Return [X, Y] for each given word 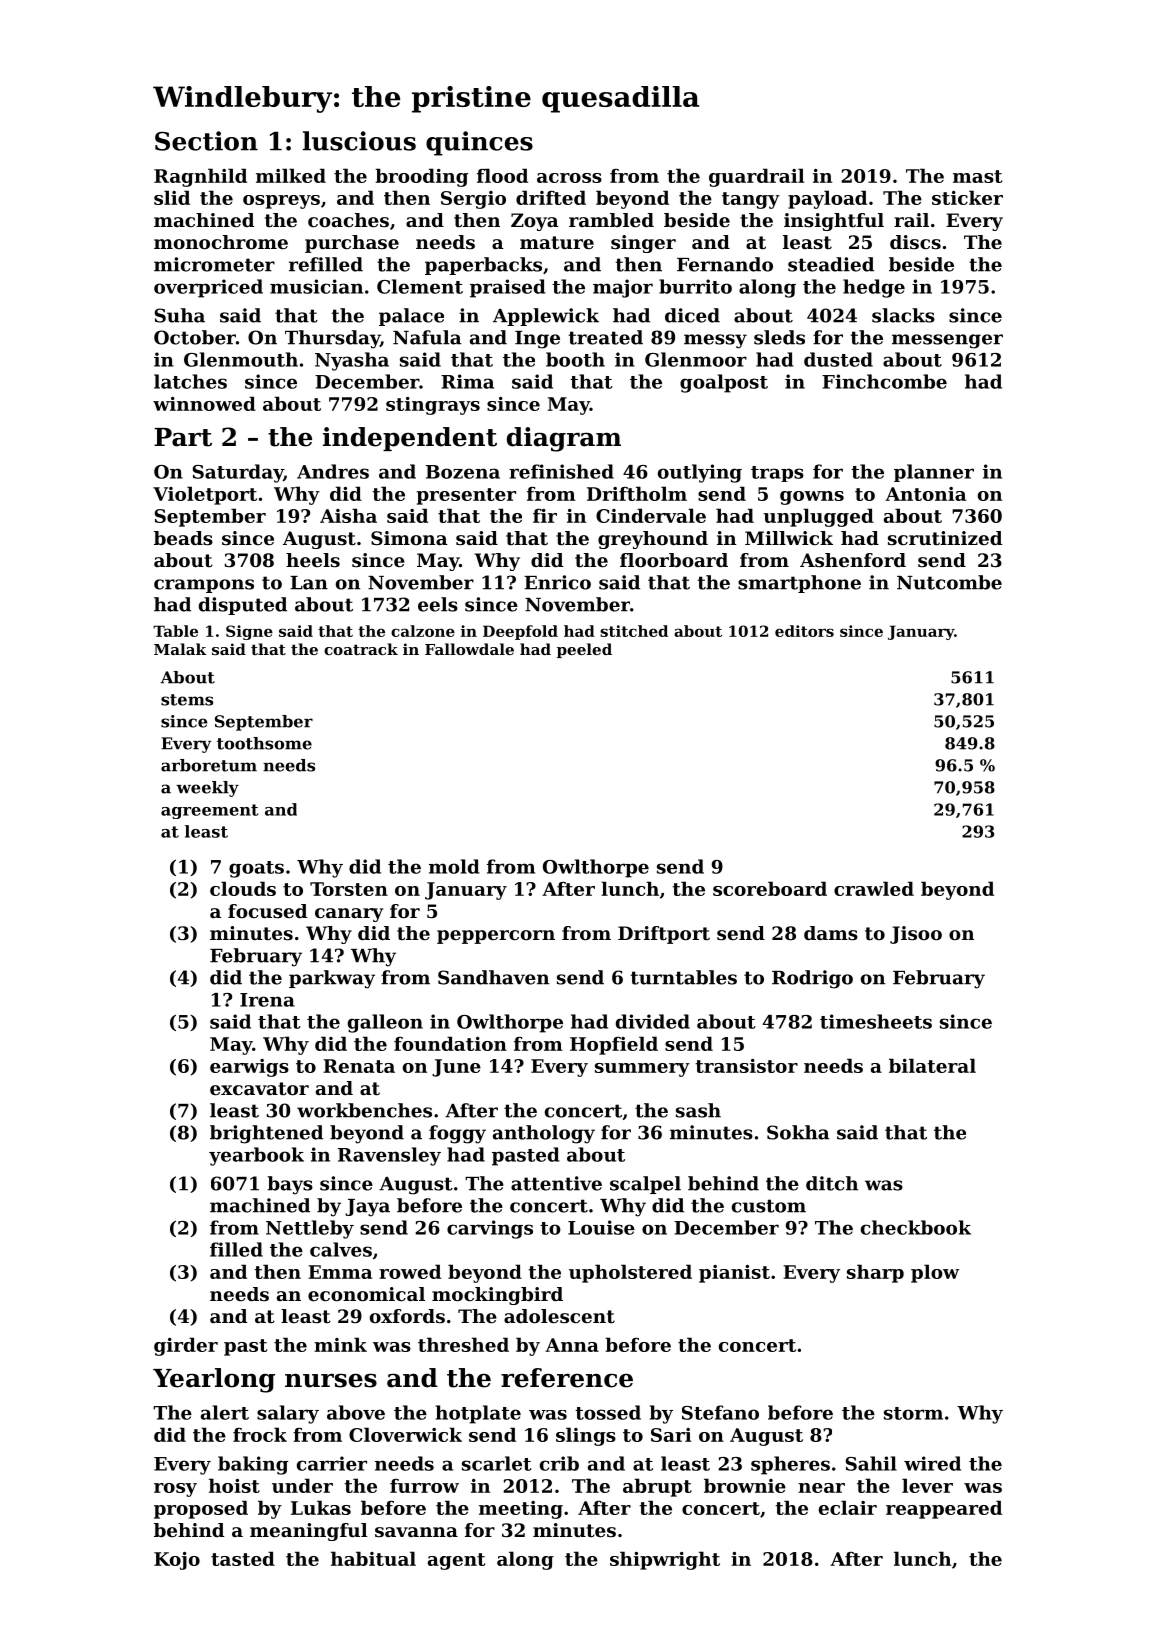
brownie [745, 1485]
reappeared [944, 1509]
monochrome [221, 242]
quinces [479, 143]
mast [977, 176]
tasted [243, 1558]
